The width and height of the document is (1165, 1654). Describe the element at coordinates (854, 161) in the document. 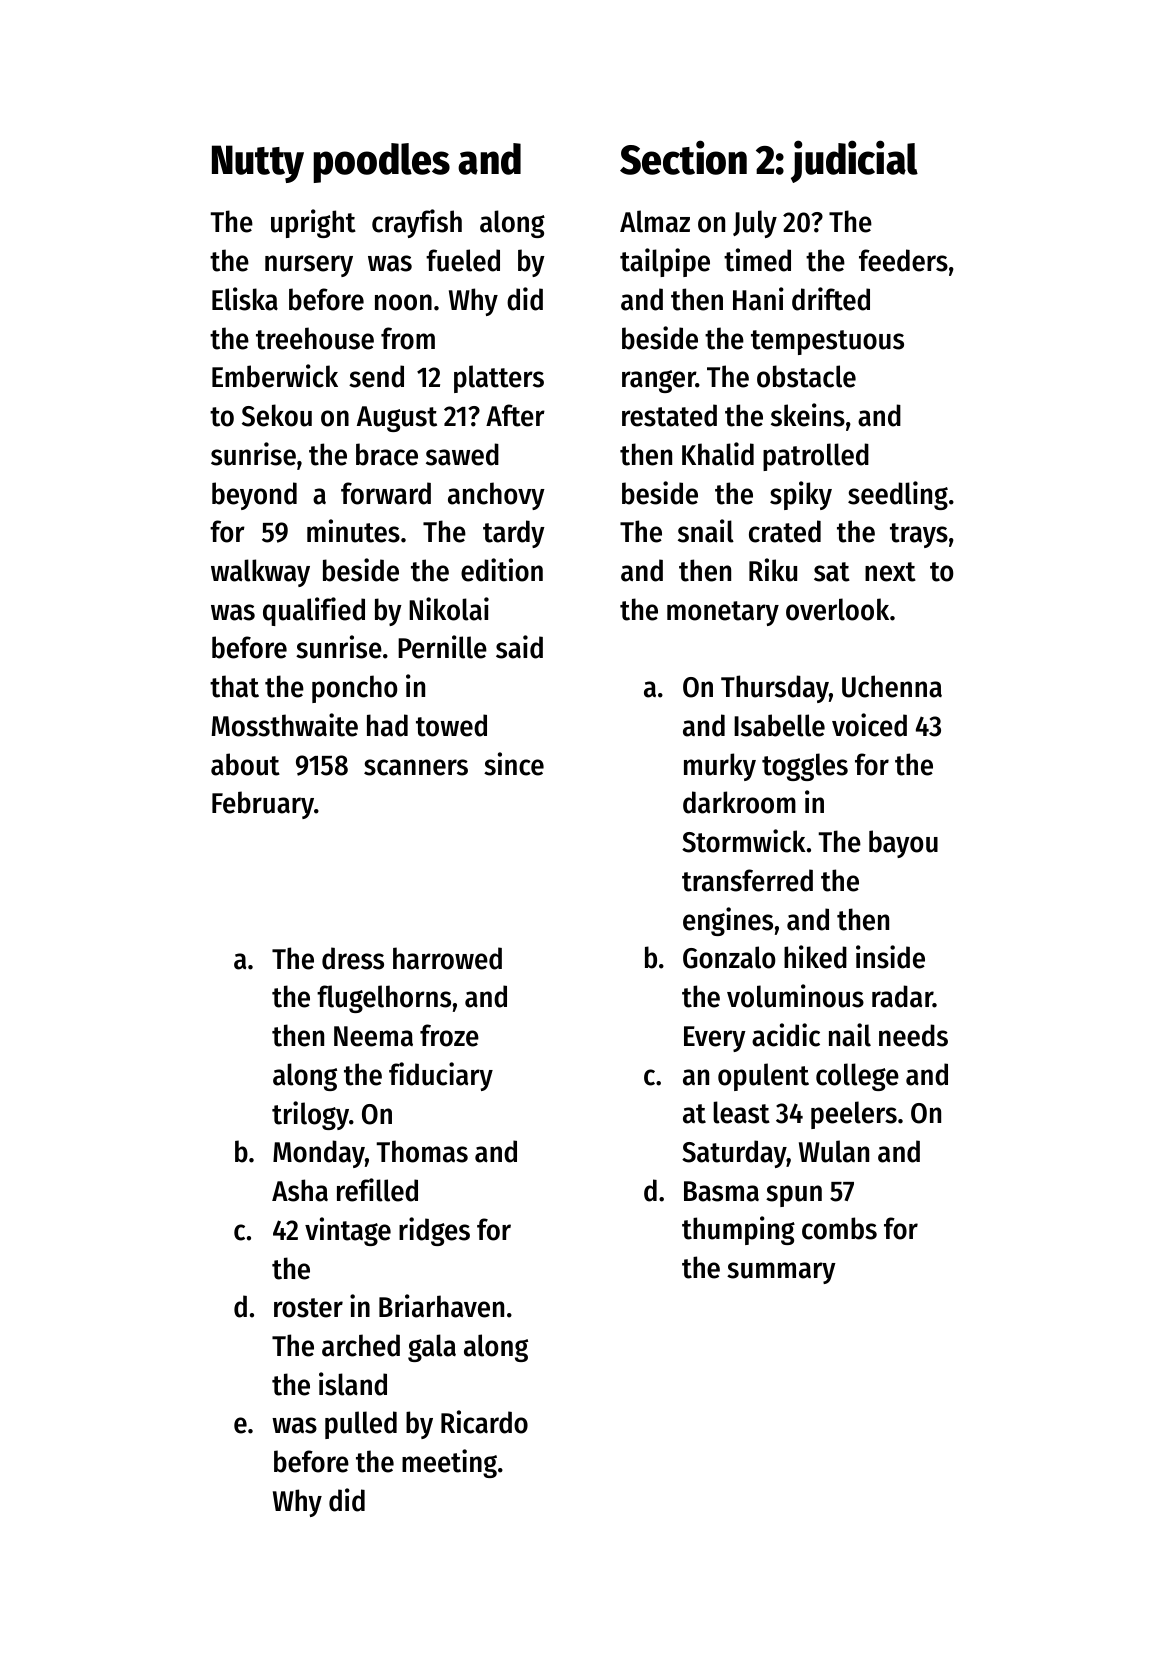

I see `judicial` at that location.
